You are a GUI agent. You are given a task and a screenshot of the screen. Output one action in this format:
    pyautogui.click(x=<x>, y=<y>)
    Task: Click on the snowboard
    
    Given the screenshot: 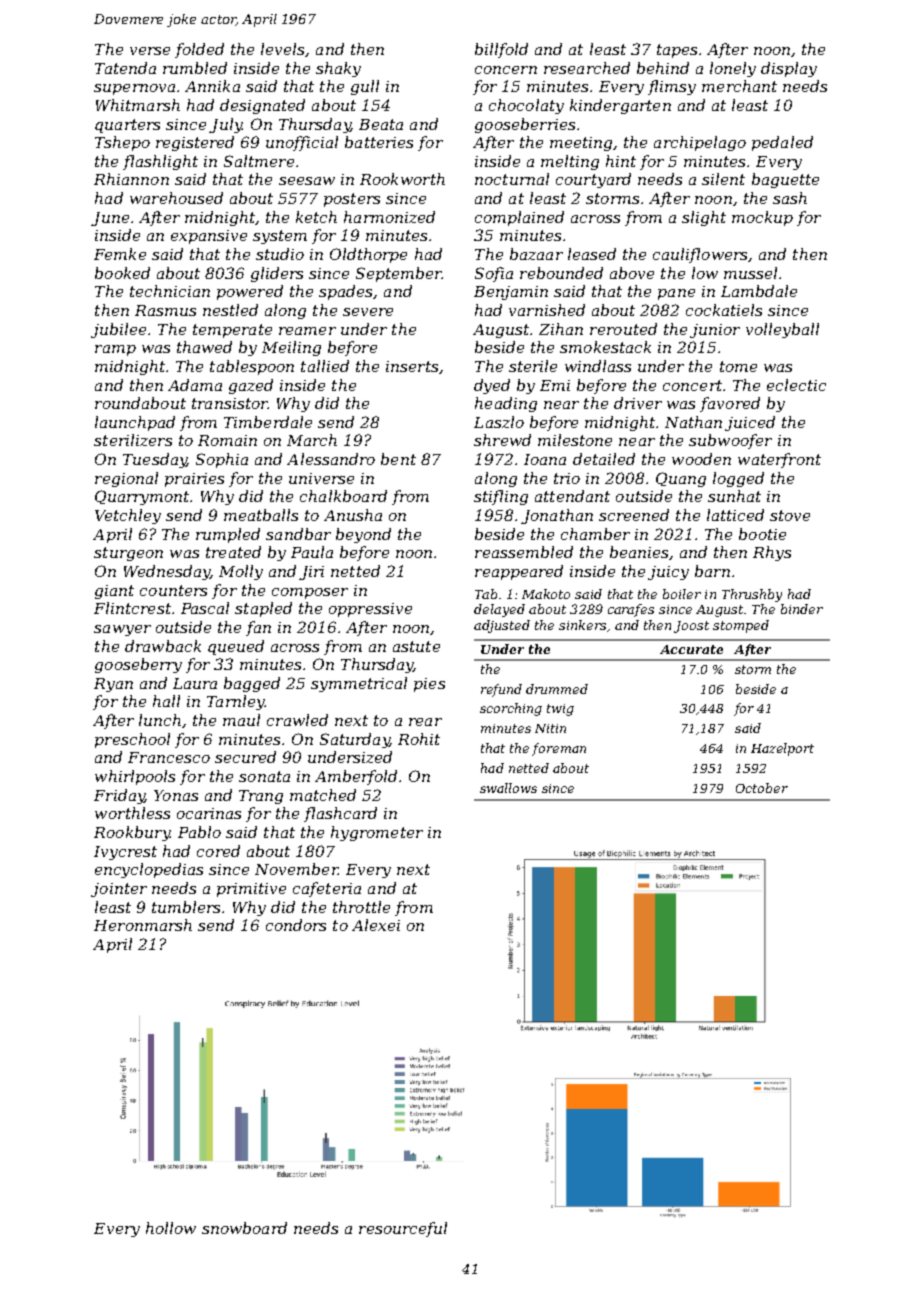 What is the action you would take?
    pyautogui.click(x=244, y=1228)
